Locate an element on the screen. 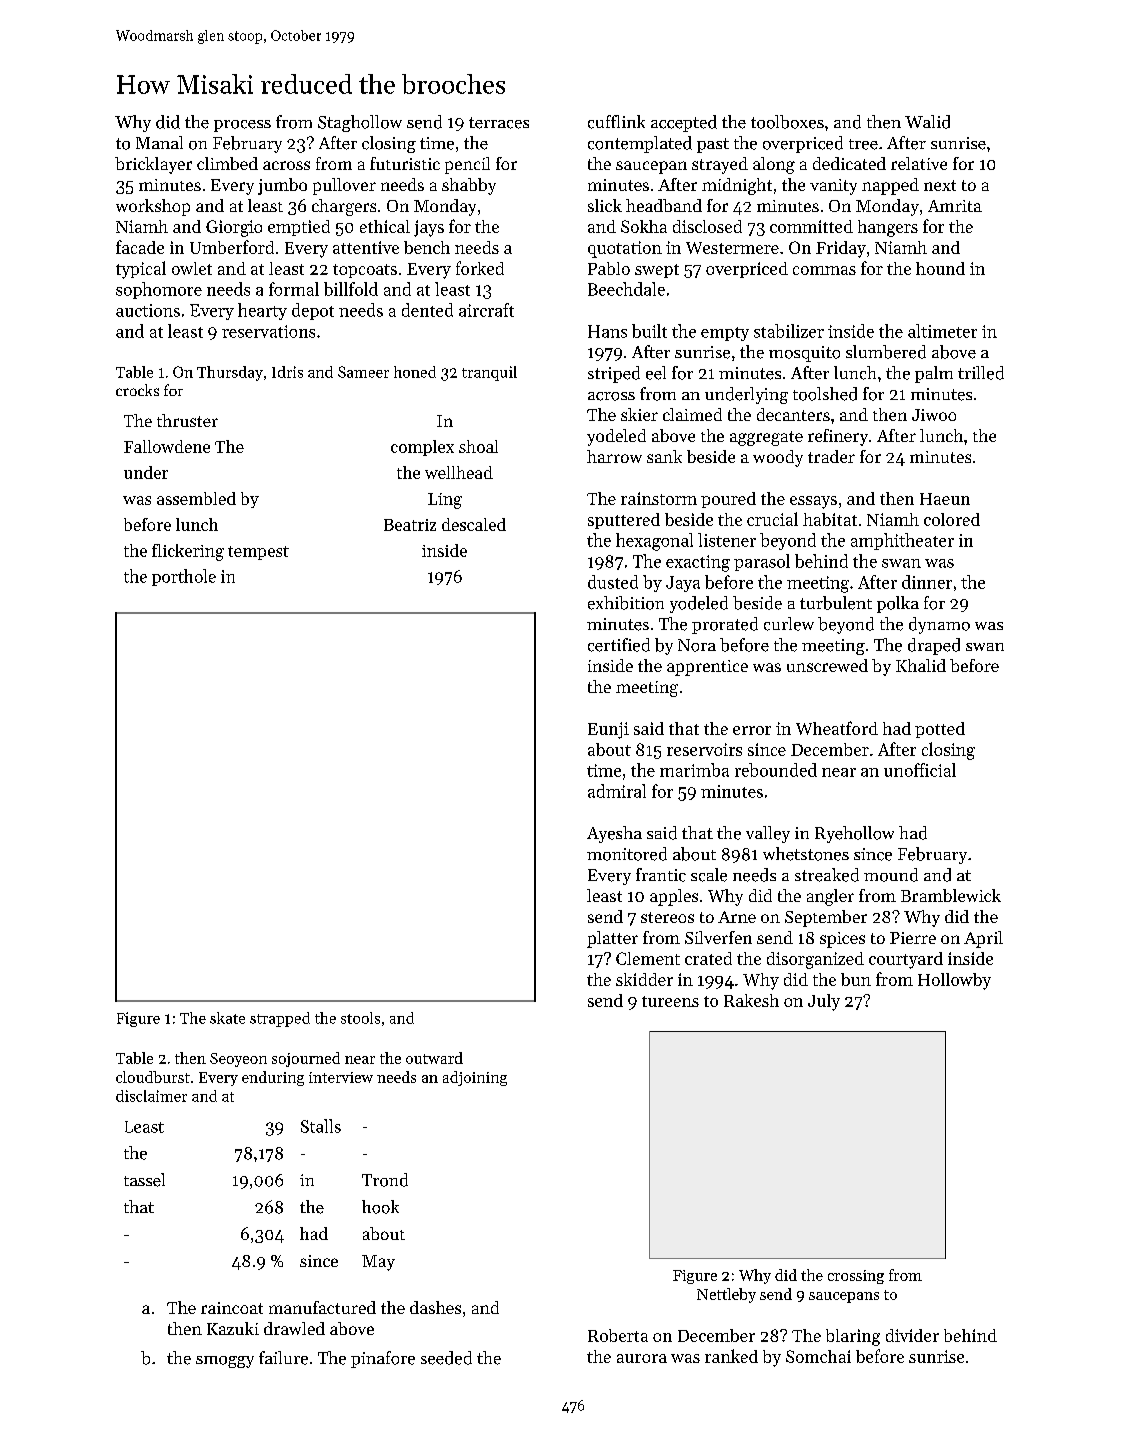 The width and height of the screenshot is (1123, 1453). process is located at coordinates (242, 126).
